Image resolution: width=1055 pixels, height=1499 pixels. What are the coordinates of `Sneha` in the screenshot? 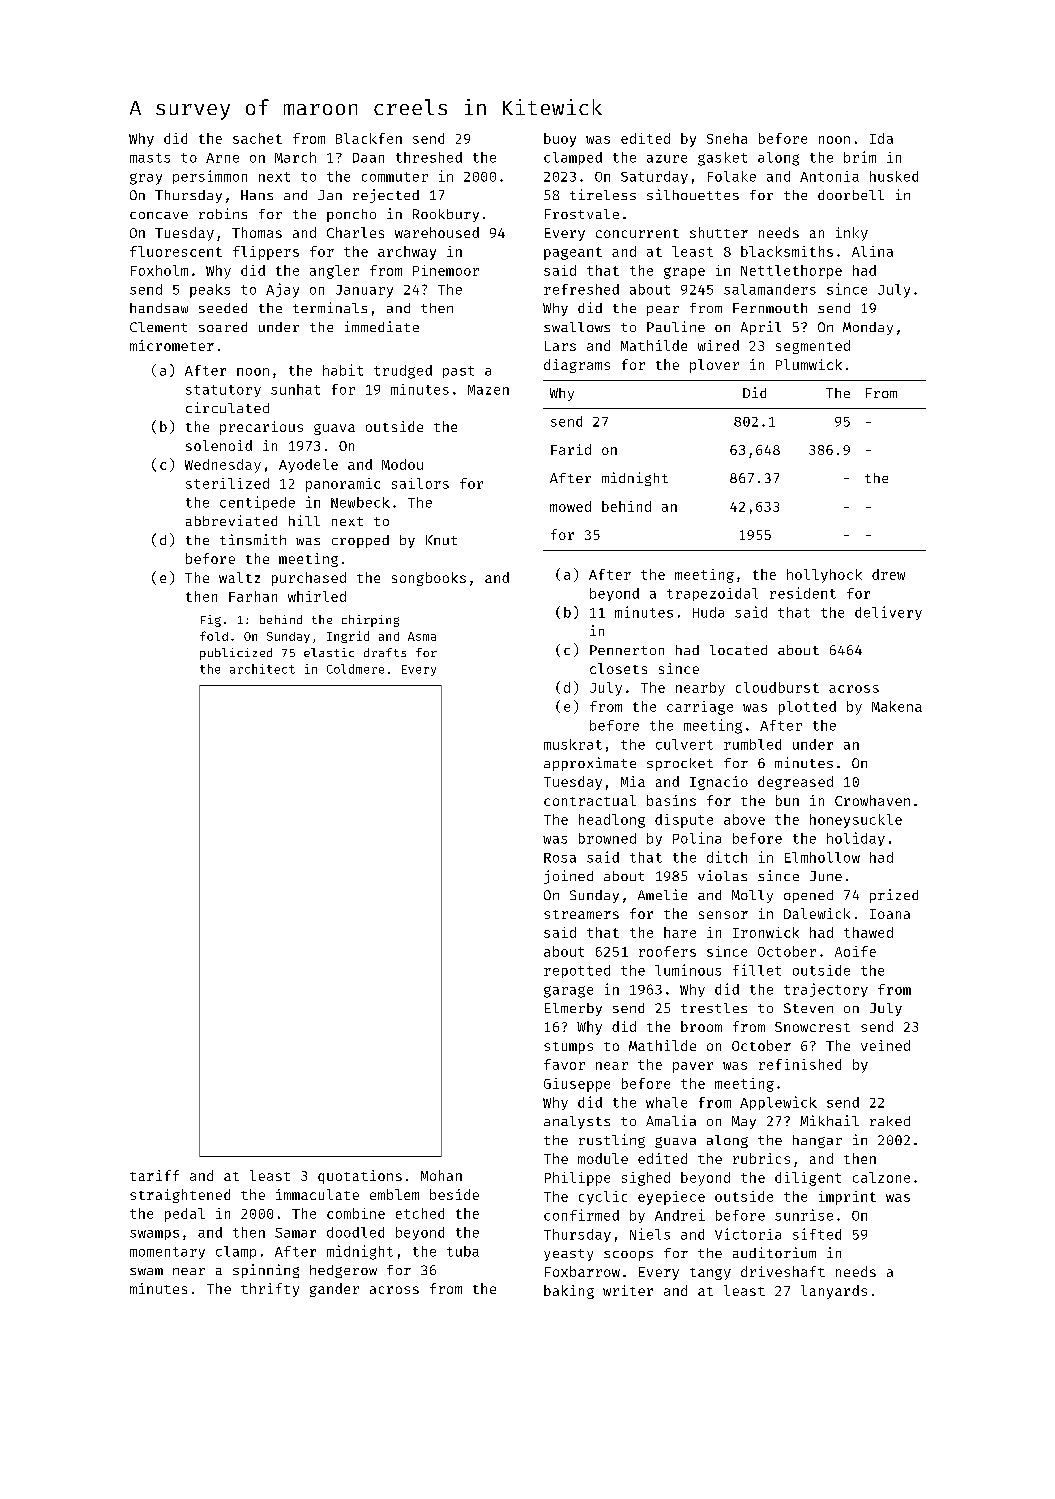 It's located at (727, 138).
